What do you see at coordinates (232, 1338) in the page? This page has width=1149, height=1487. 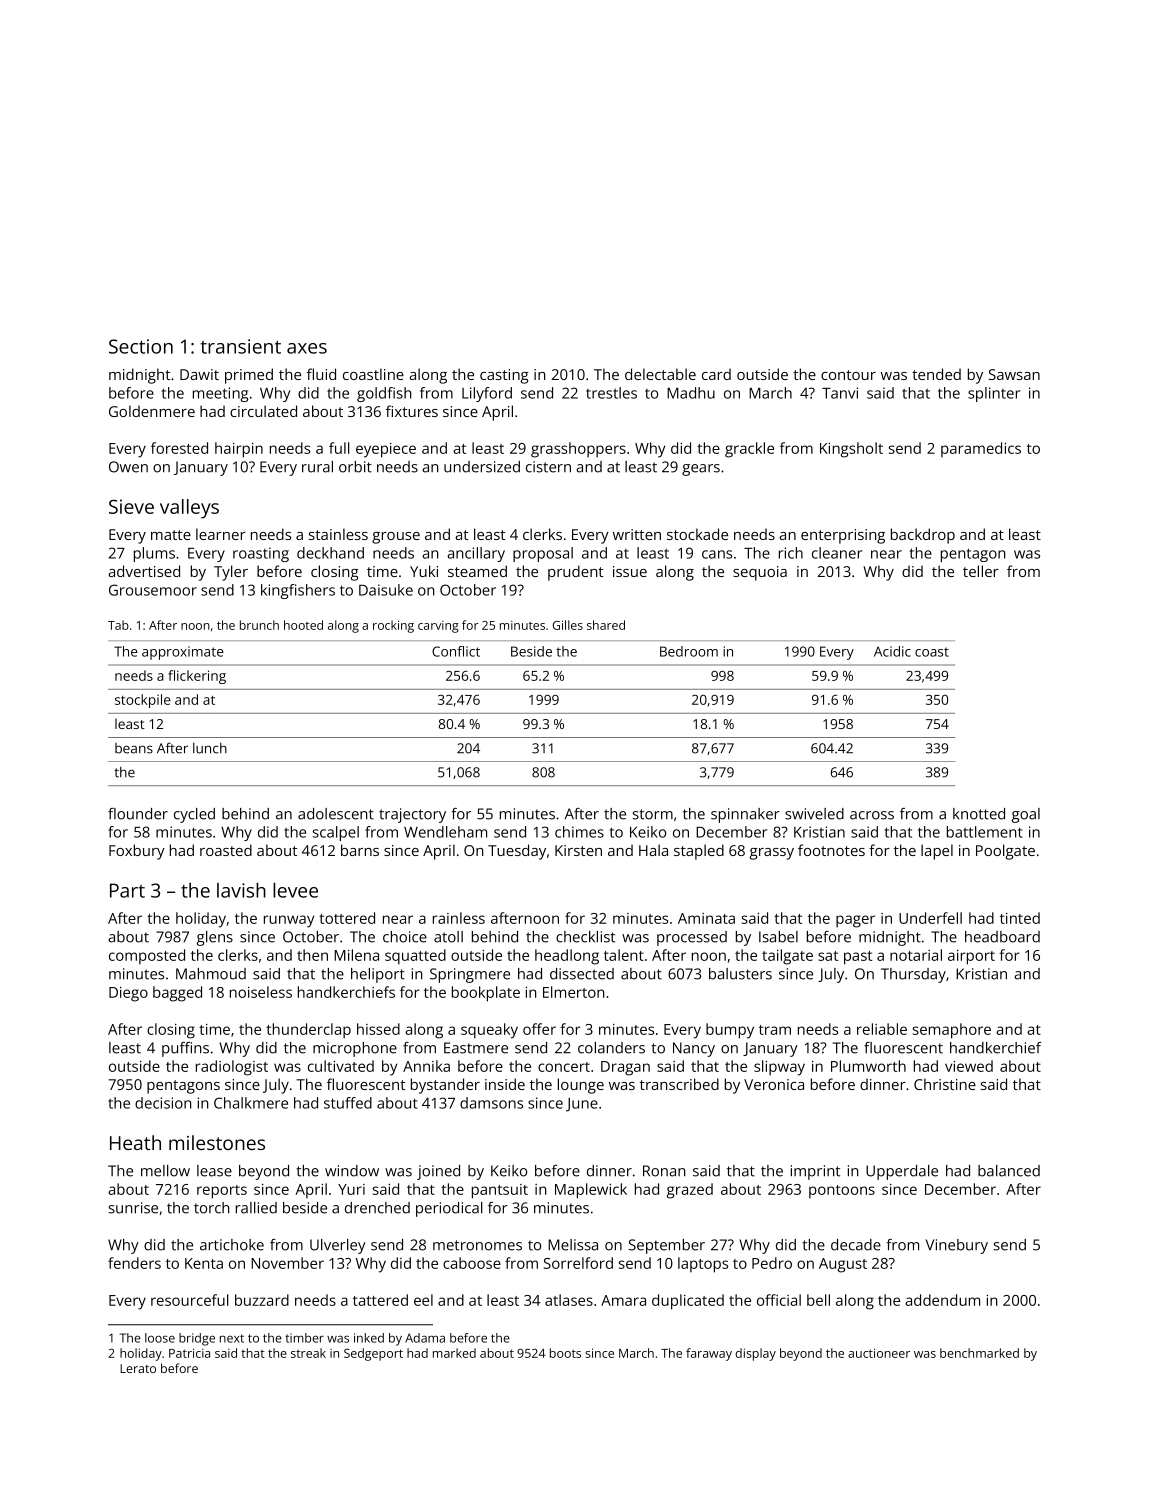 I see `next` at bounding box center [232, 1338].
